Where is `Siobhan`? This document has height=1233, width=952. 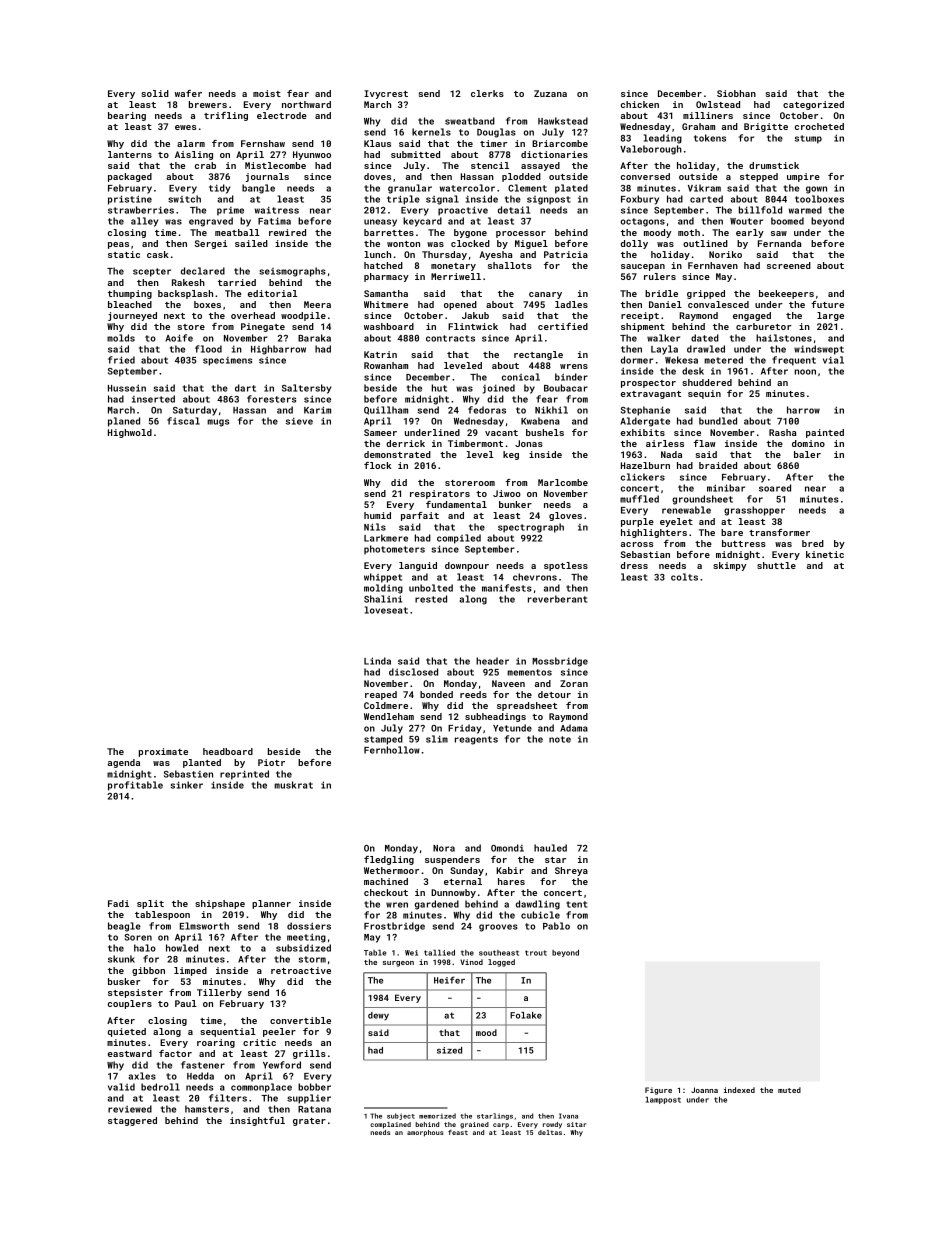 Siobhan is located at coordinates (736, 93).
